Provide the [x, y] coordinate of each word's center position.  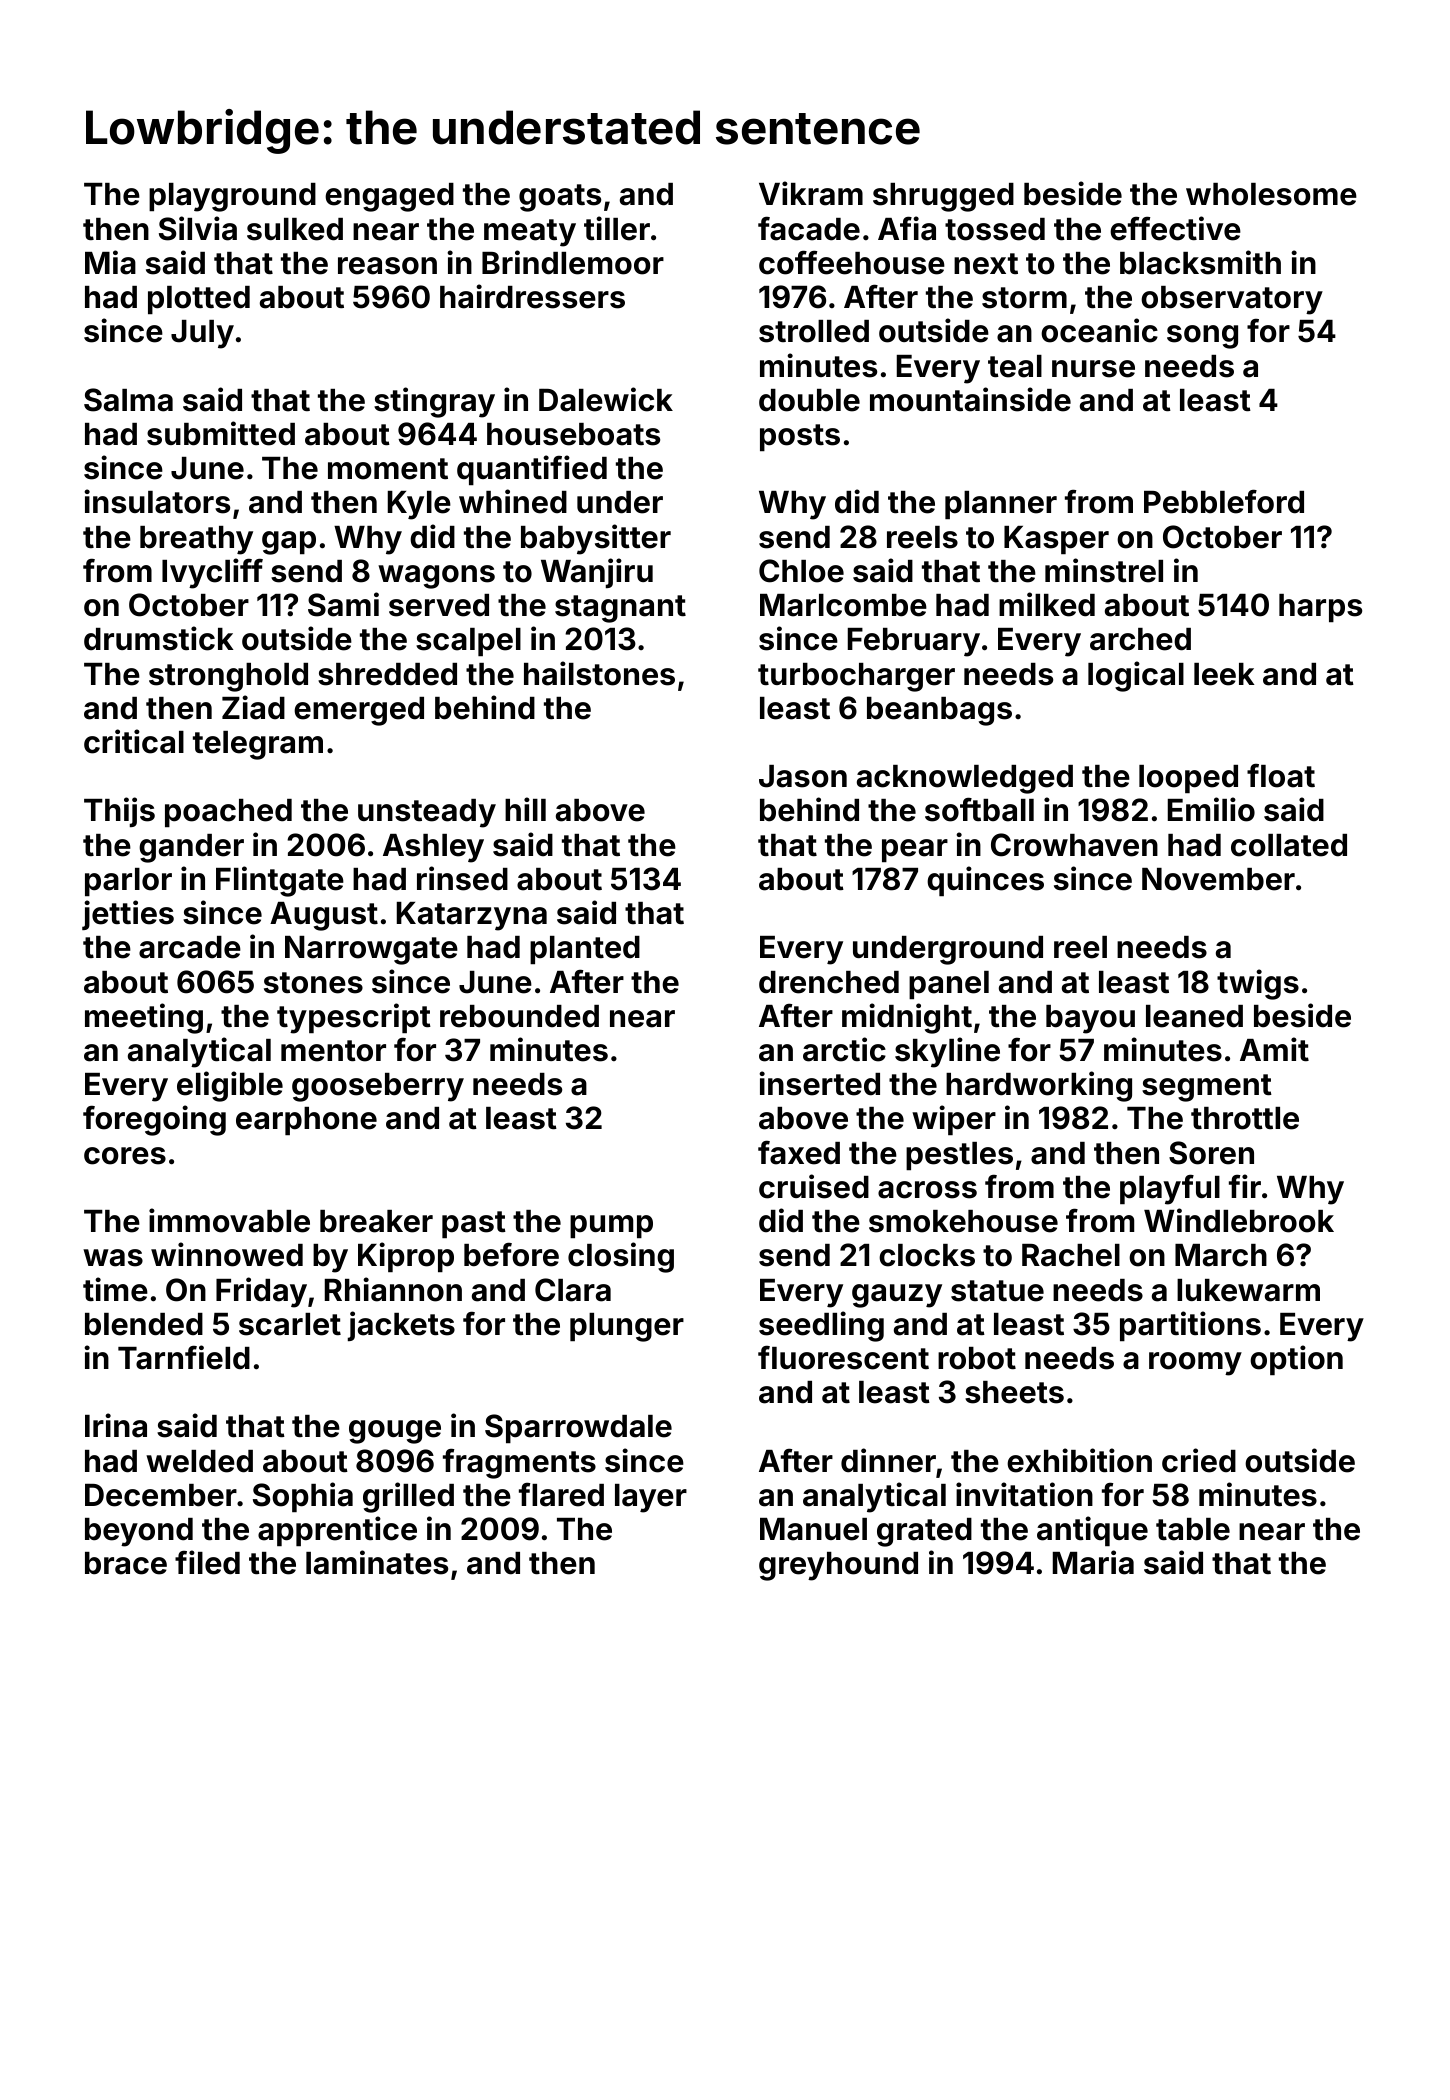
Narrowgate [371, 950]
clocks [927, 1255]
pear [915, 850]
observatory [1232, 300]
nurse [1093, 369]
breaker [376, 1221]
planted [585, 950]
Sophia [303, 1497]
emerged [359, 711]
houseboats [573, 434]
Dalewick [606, 399]
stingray [434, 402]
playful [1170, 1189]
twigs [1258, 984]
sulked [295, 229]
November [1218, 879]
